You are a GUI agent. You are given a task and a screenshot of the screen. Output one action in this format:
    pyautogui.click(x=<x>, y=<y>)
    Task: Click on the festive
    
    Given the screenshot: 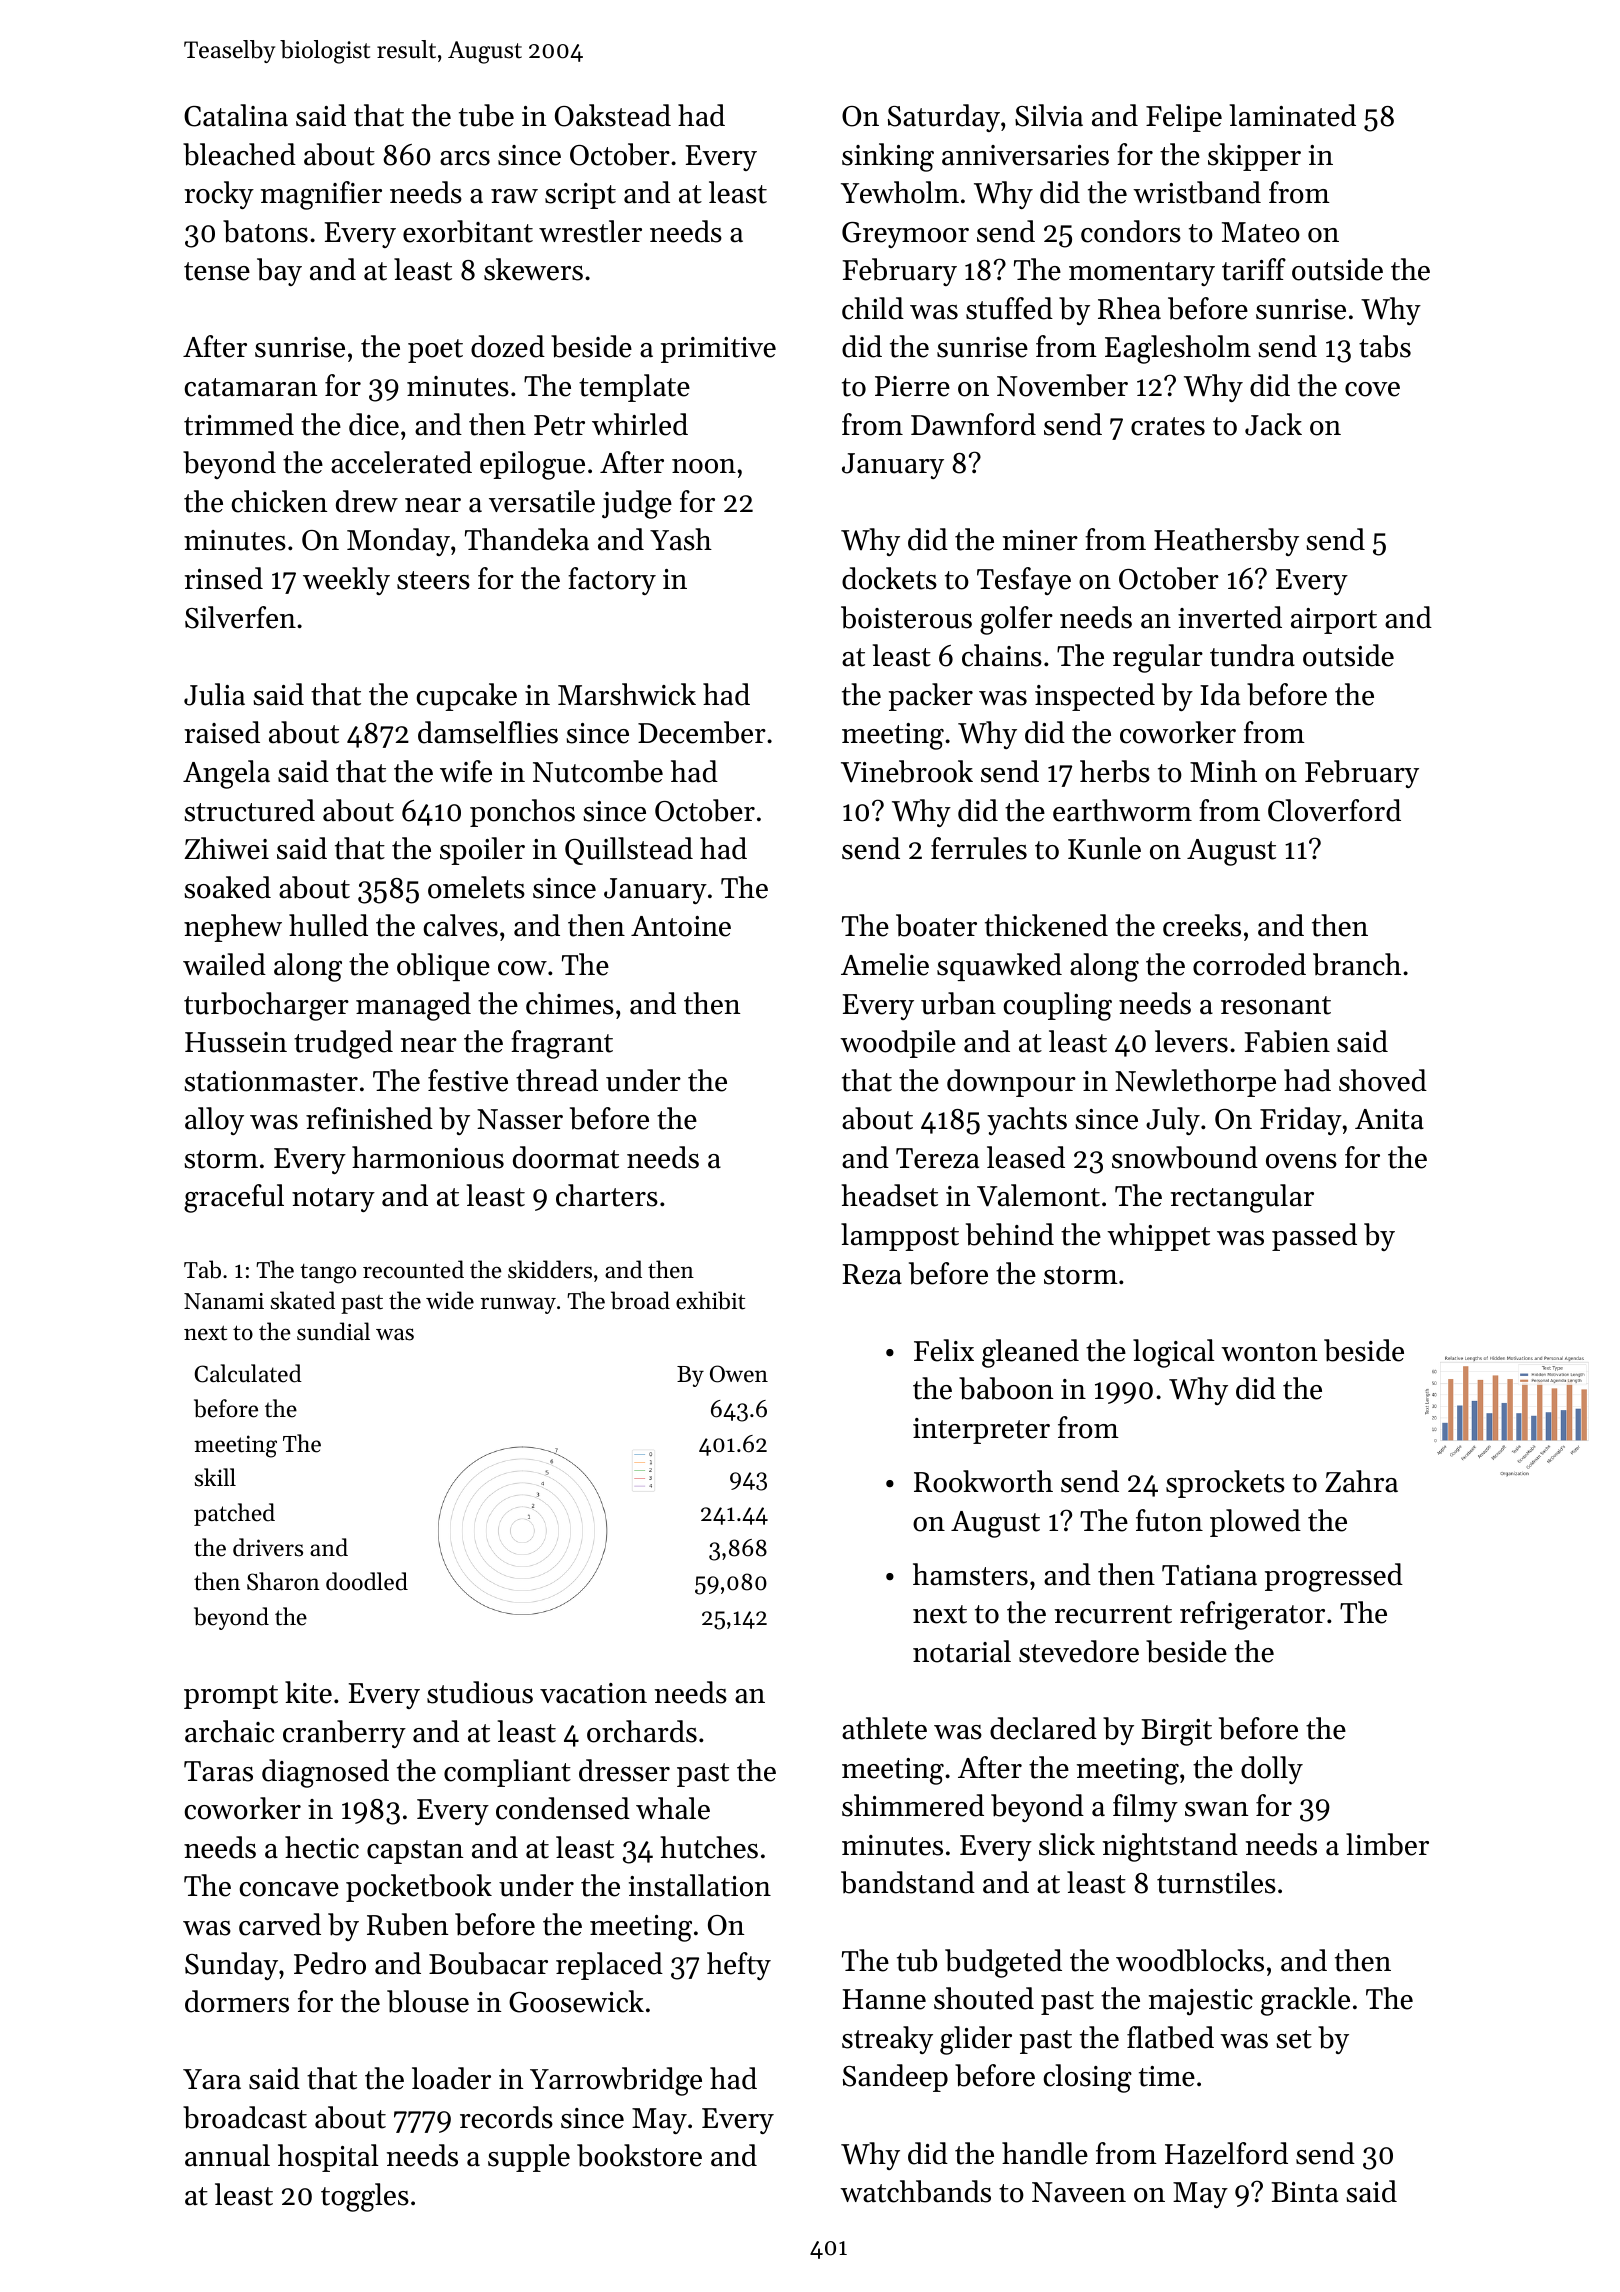 What is the action you would take?
    pyautogui.click(x=468, y=1080)
